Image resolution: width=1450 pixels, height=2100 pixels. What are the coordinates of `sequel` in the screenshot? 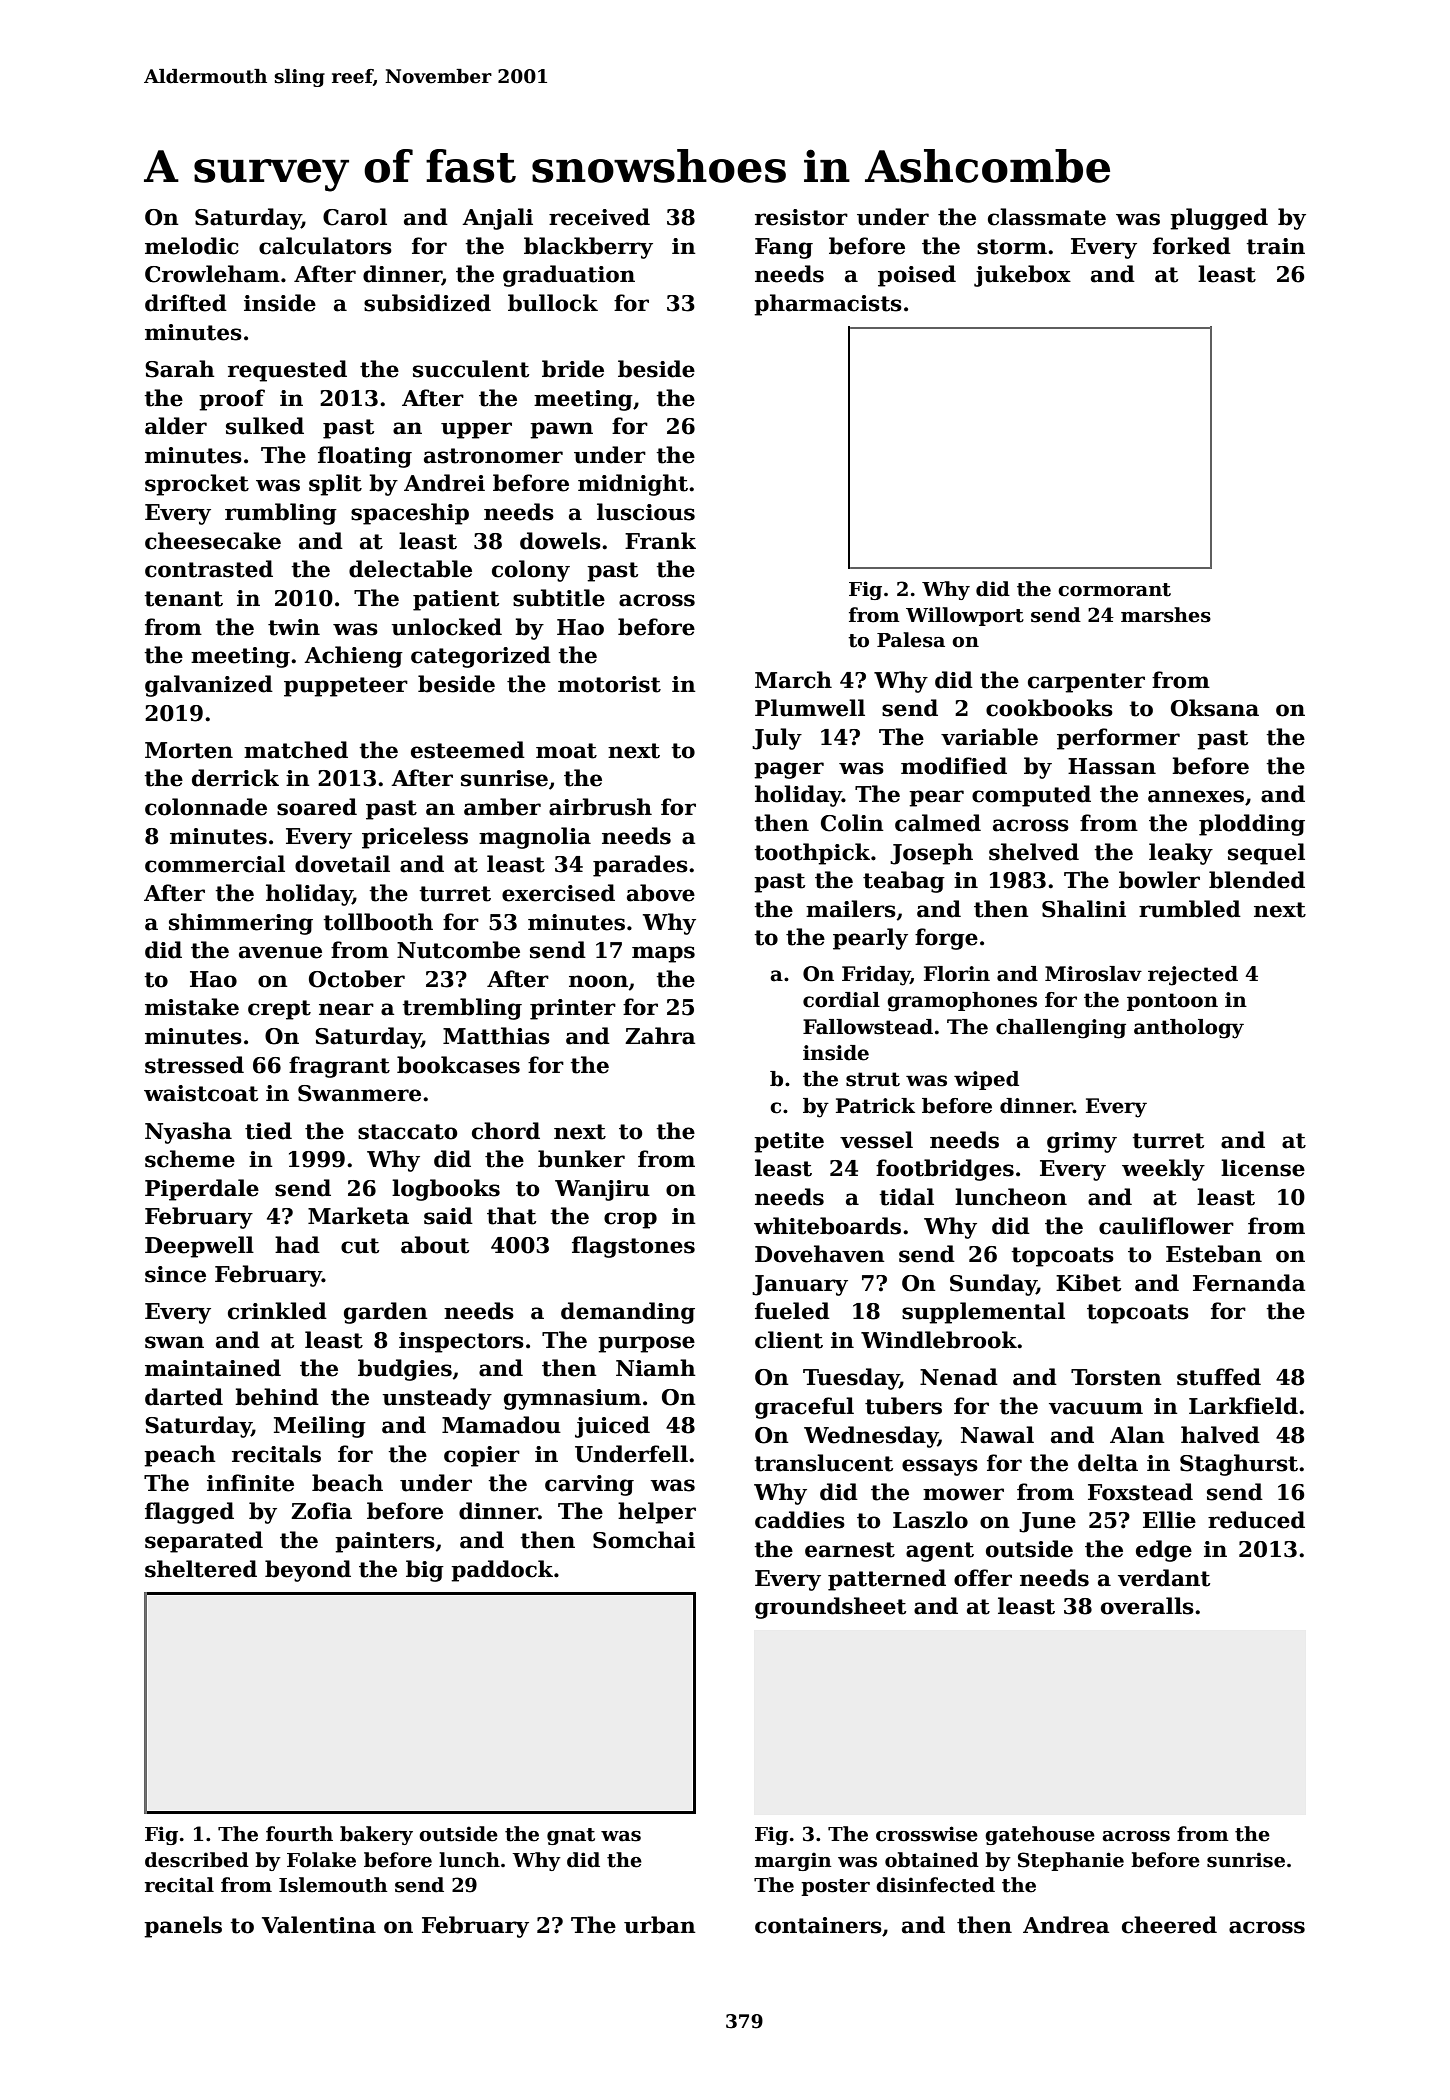 It's located at (1266, 854).
